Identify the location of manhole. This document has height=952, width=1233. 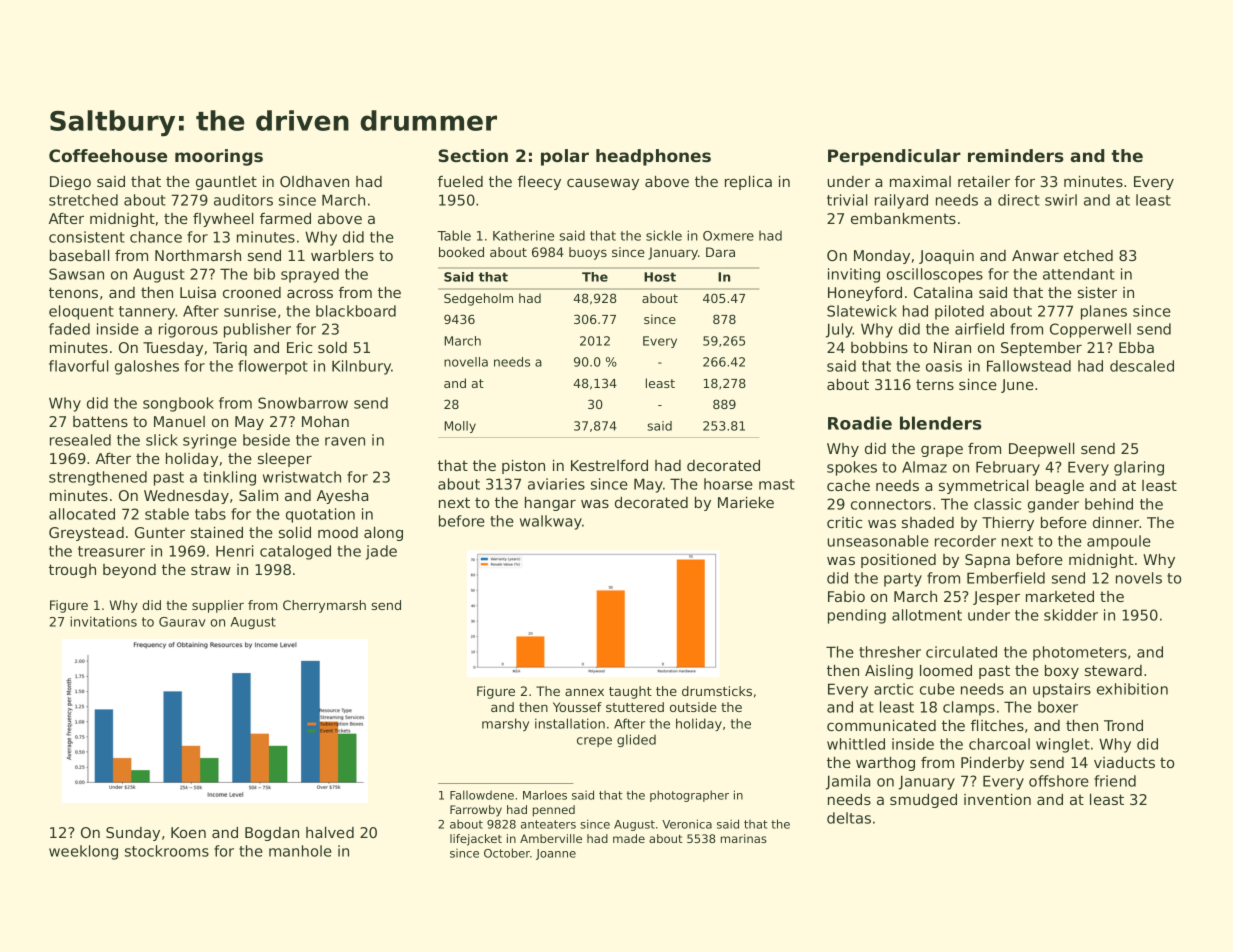
(300, 851).
